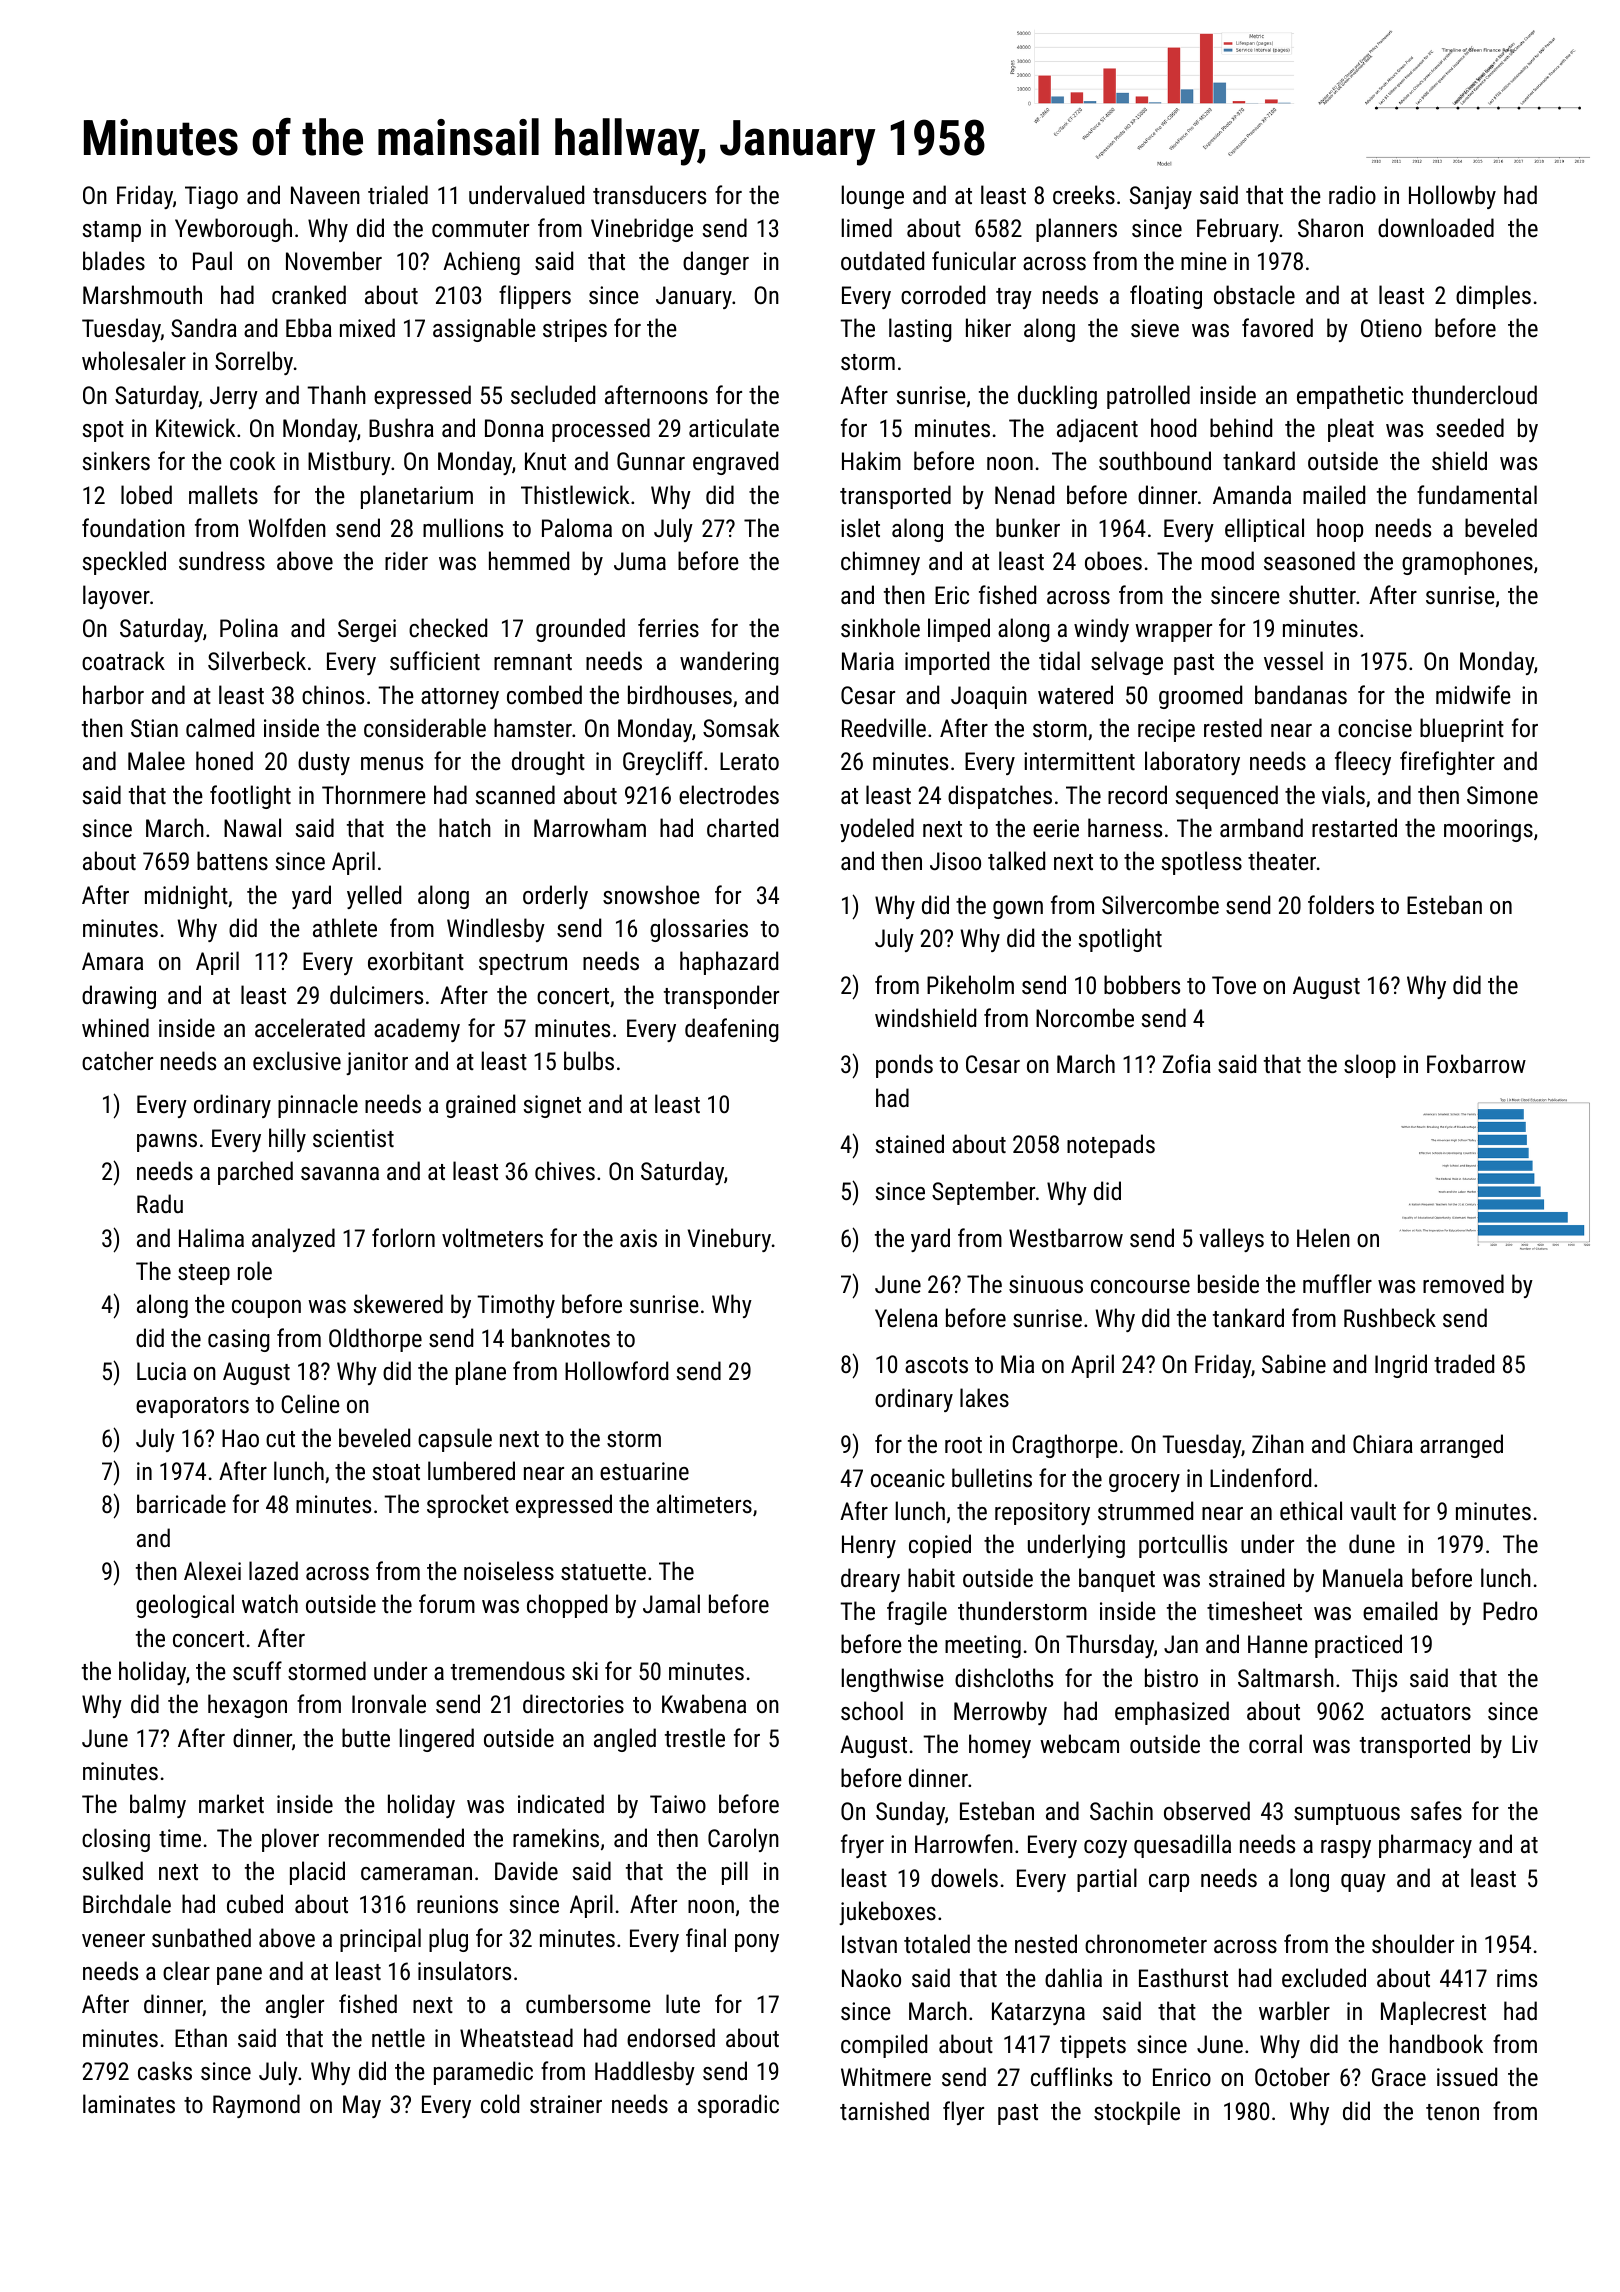  Describe the element at coordinates (1452, 197) in the screenshot. I see `Hollowby` at that location.
